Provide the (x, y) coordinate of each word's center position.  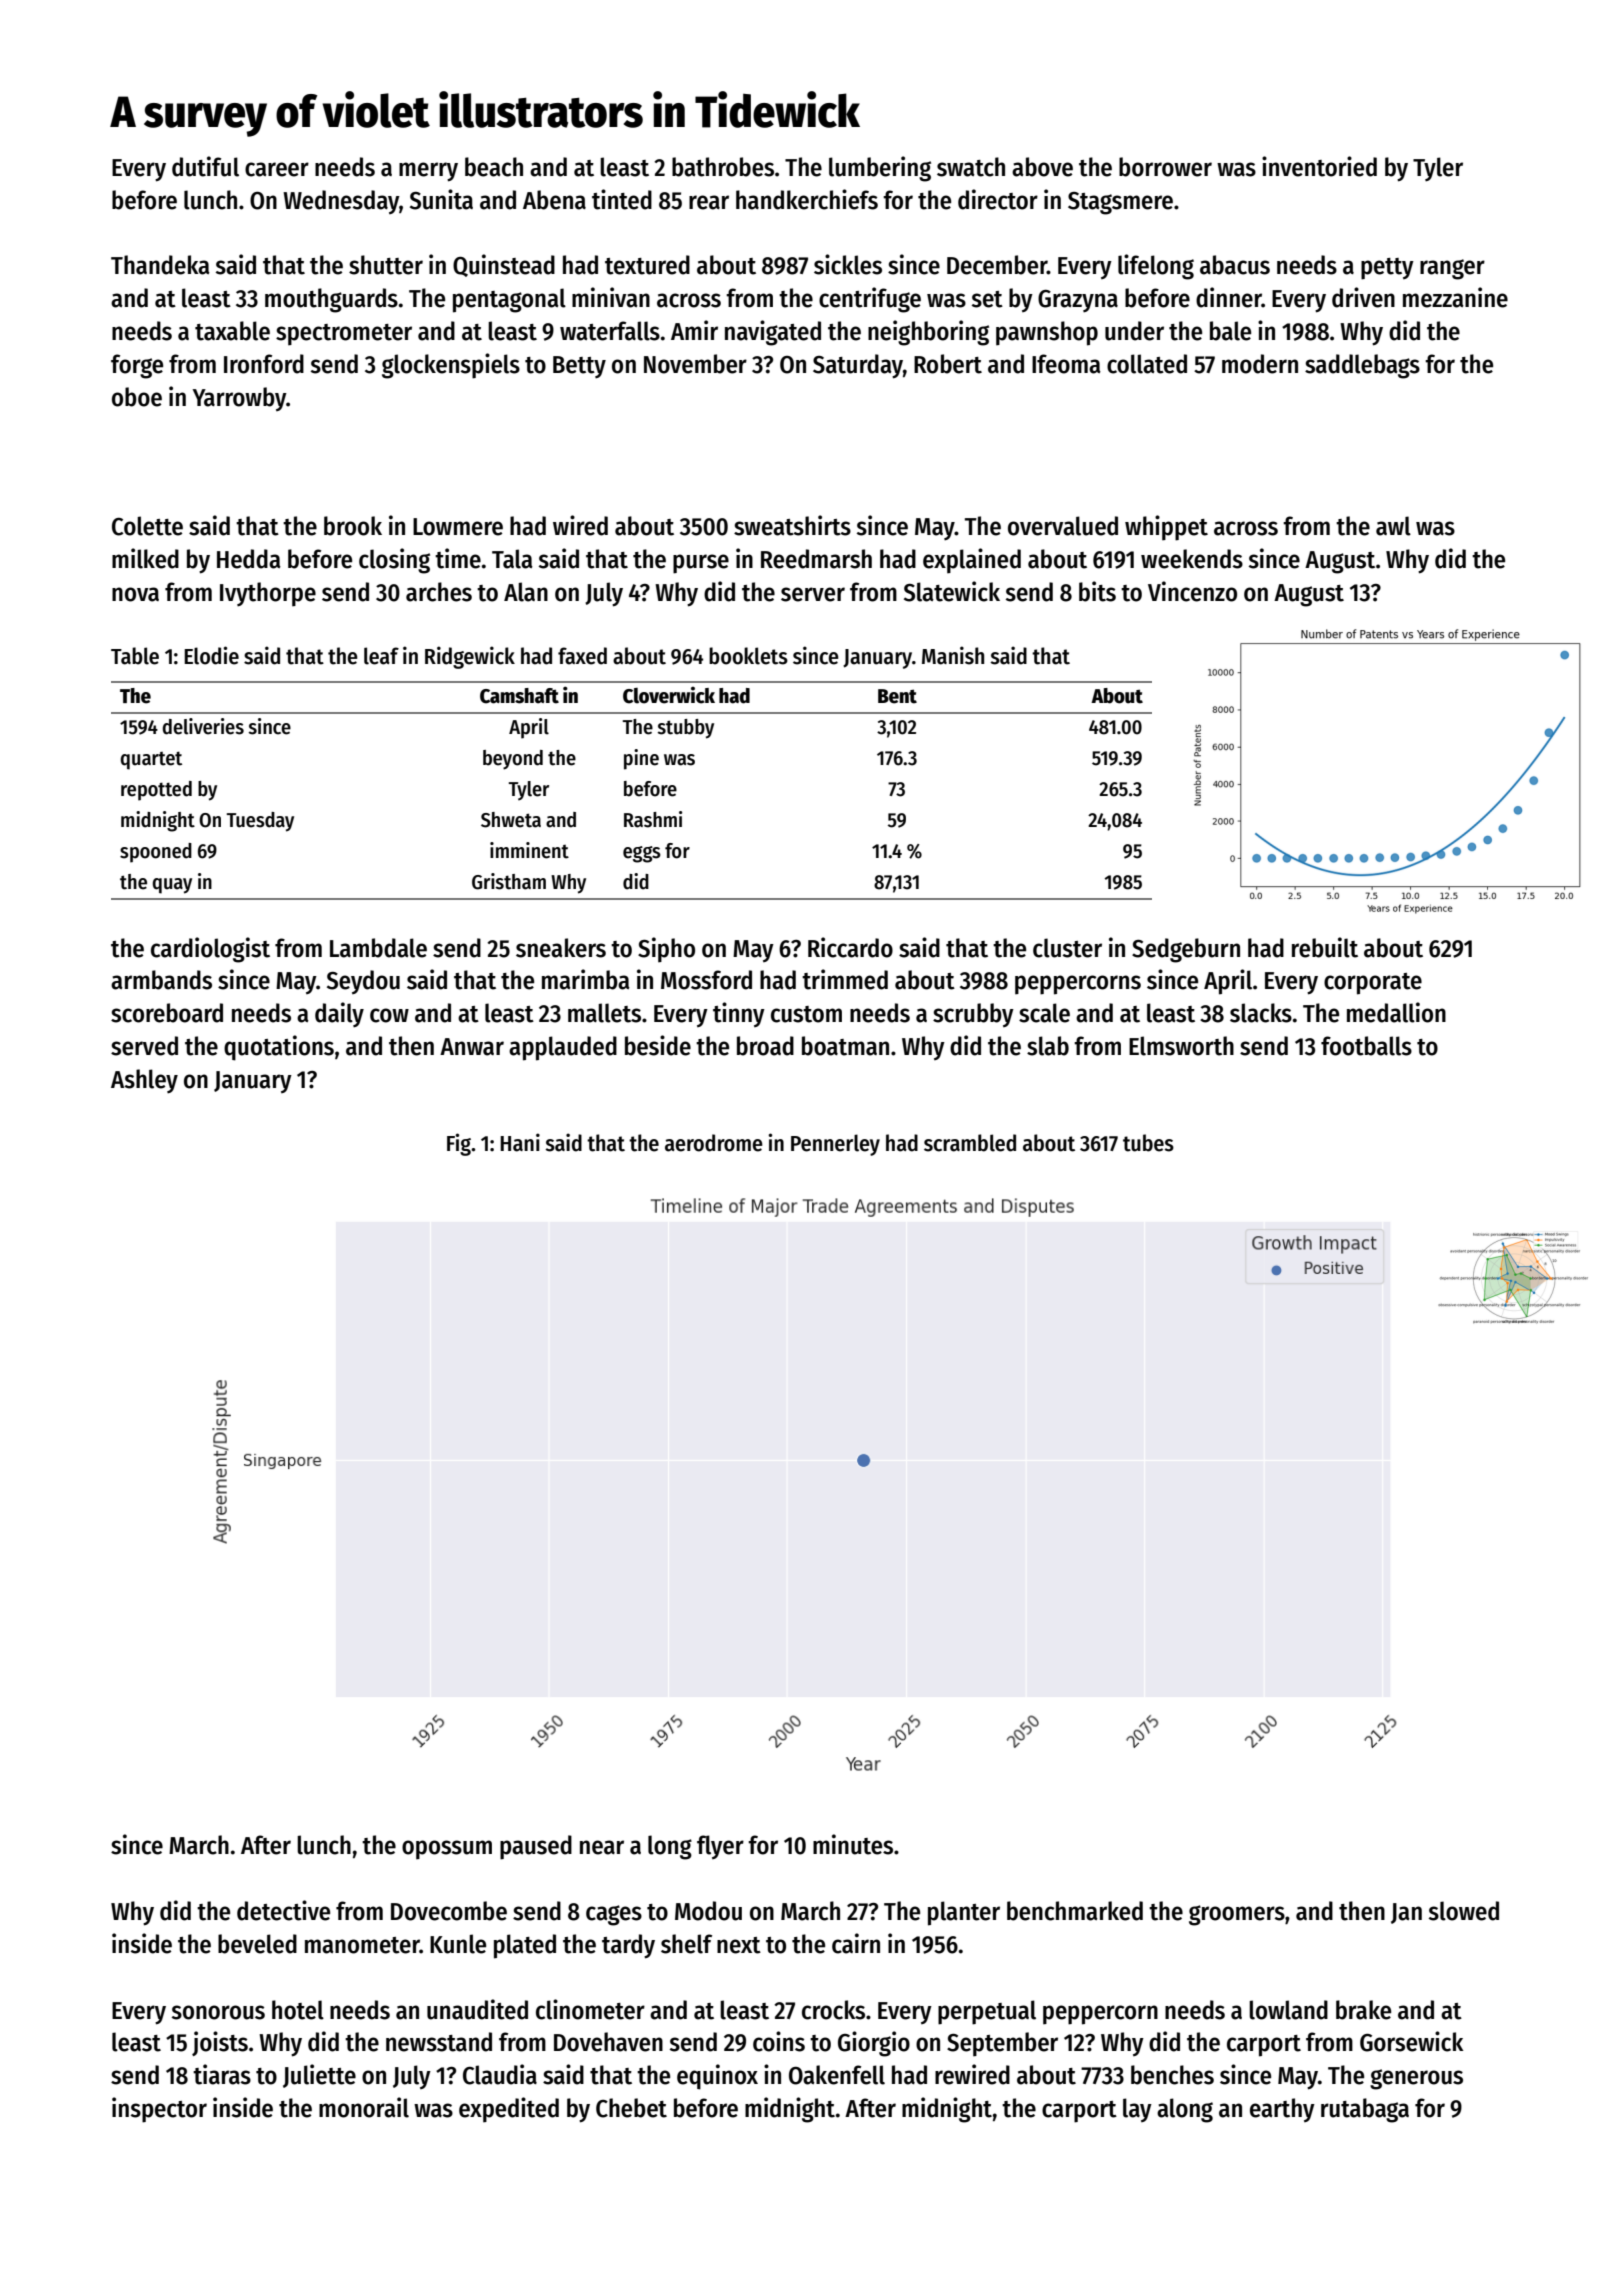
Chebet (631, 2108)
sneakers (561, 948)
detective (283, 1910)
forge (137, 366)
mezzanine (1455, 297)
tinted (622, 199)
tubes (1148, 1143)
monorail (364, 2107)
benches (1172, 2075)
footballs (1366, 1046)
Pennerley (835, 1145)
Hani (520, 1142)
